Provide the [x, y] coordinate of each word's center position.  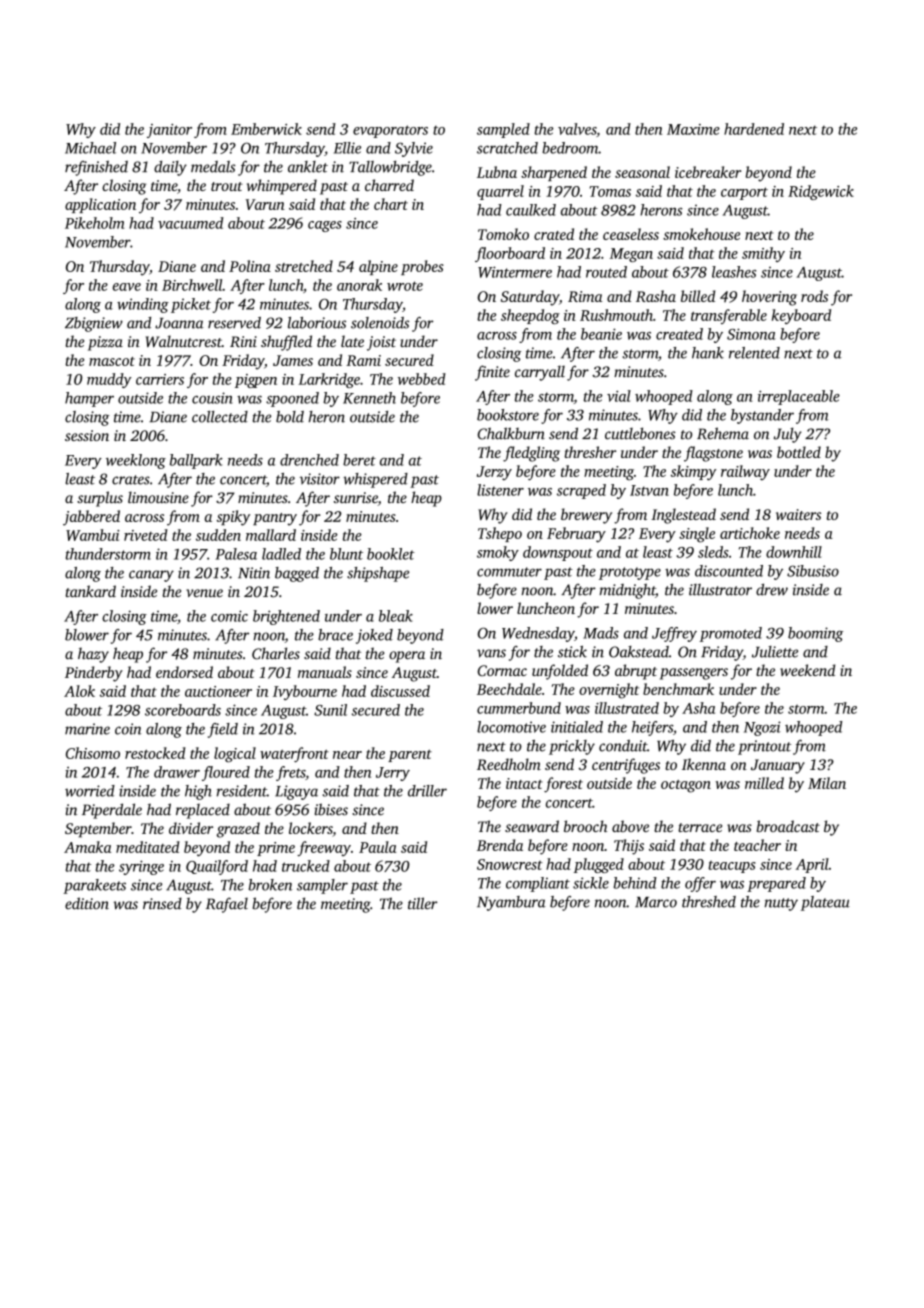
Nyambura [511, 903]
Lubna [497, 172]
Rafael [227, 905]
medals [213, 167]
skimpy [693, 473]
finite [492, 373]
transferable [729, 316]
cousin [212, 398]
